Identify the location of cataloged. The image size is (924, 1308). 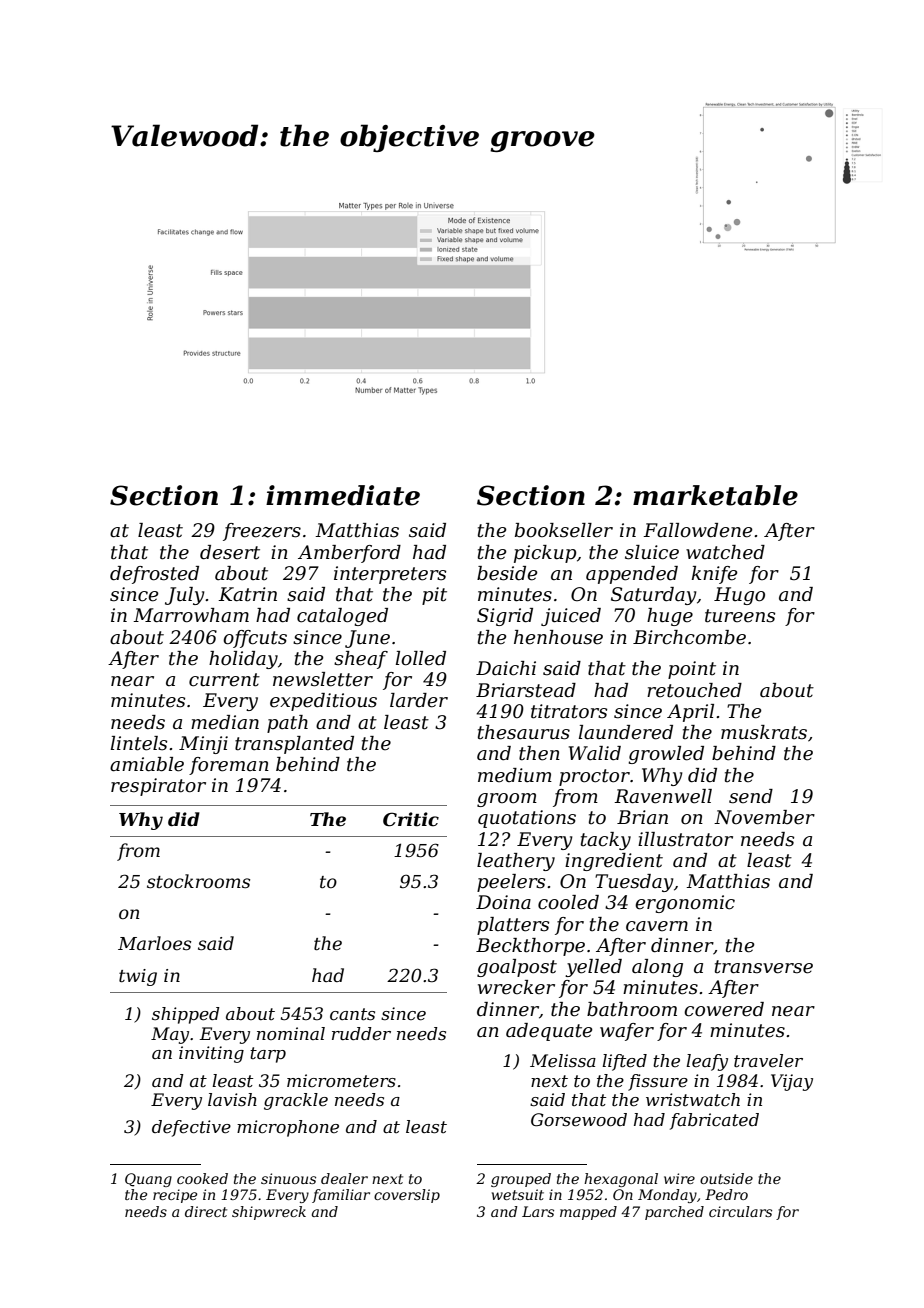
(342, 617).
